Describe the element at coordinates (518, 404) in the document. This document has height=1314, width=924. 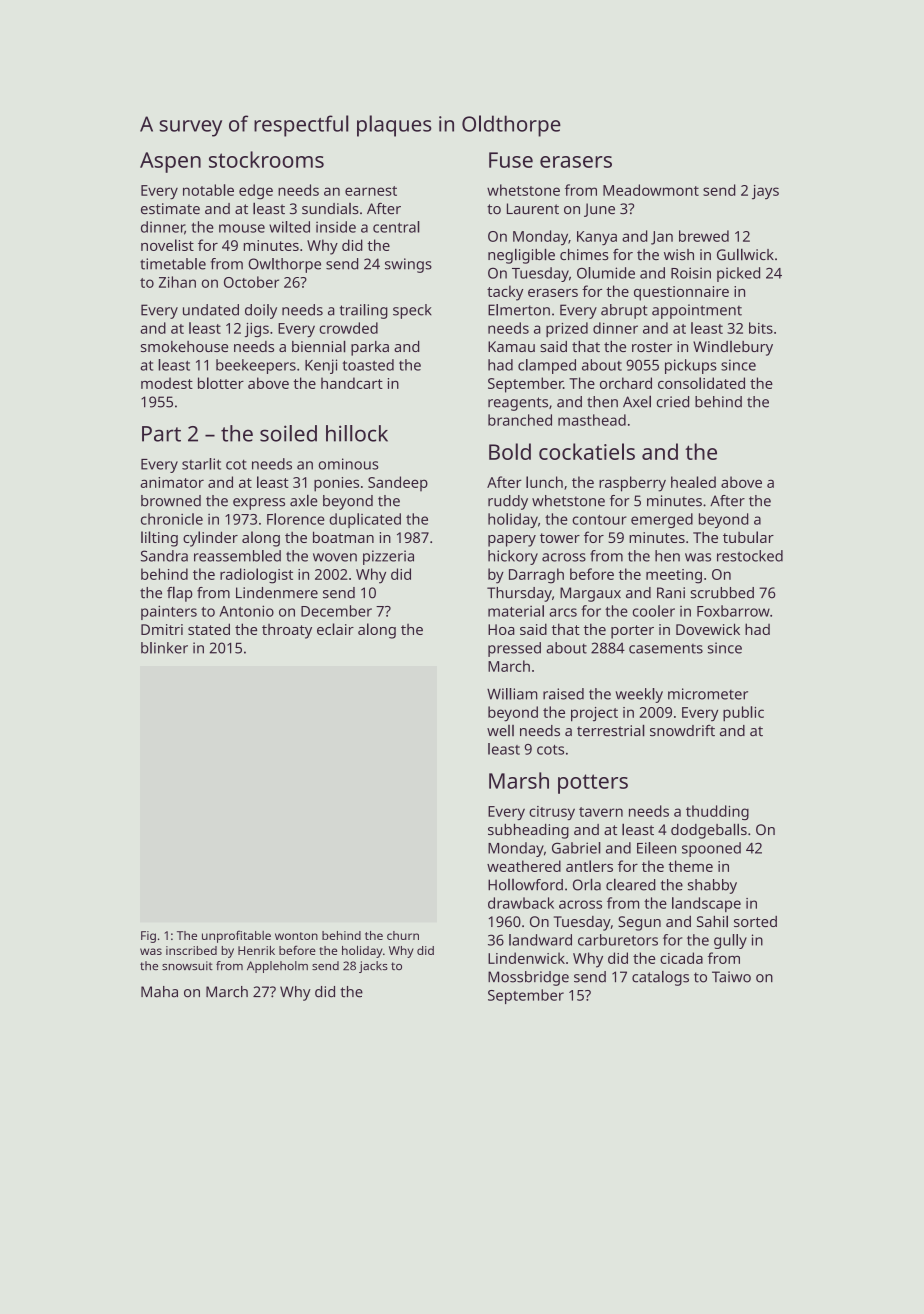
I see `reagents` at that location.
